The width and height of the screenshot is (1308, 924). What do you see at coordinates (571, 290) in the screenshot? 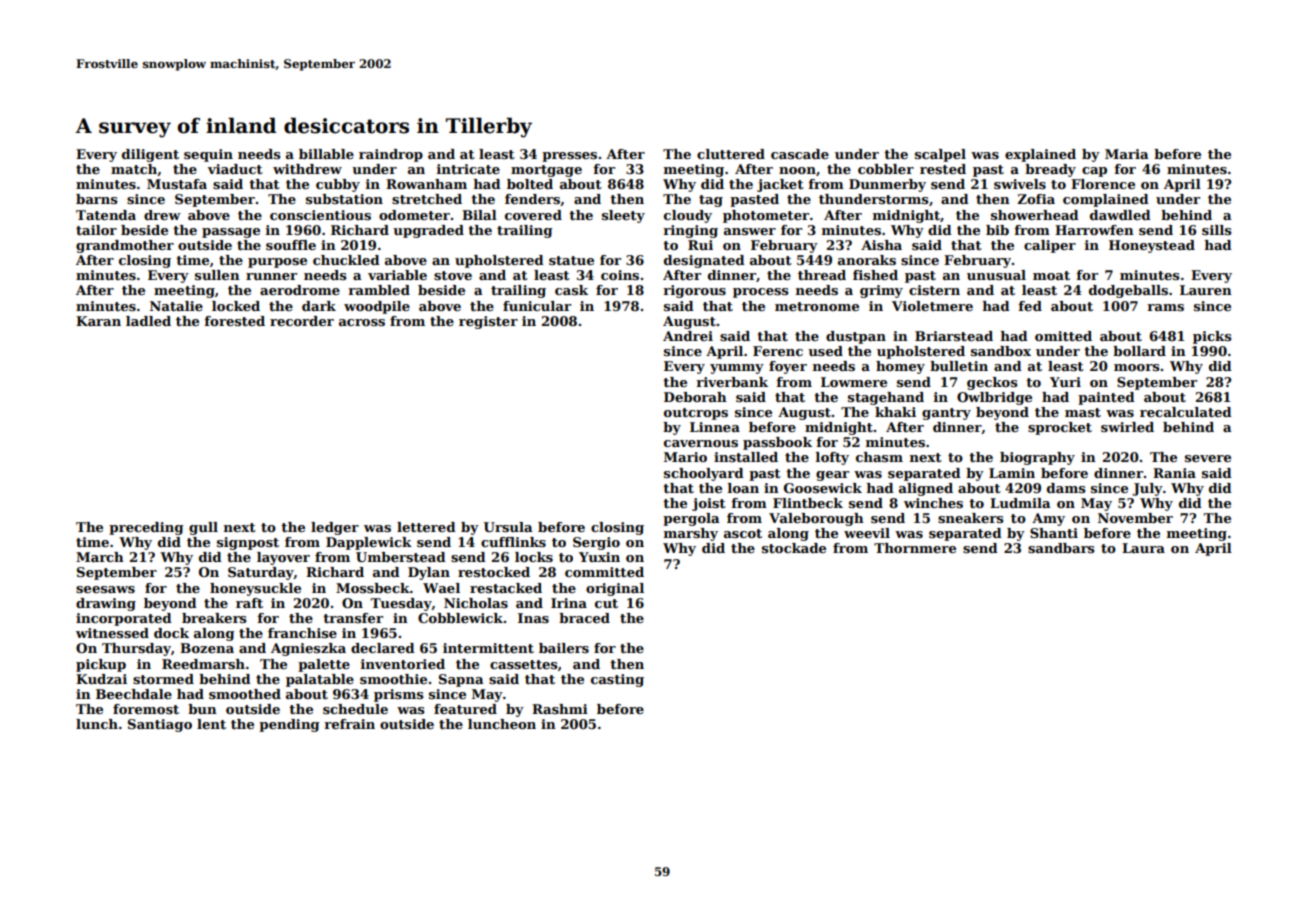
I see `cask` at bounding box center [571, 290].
